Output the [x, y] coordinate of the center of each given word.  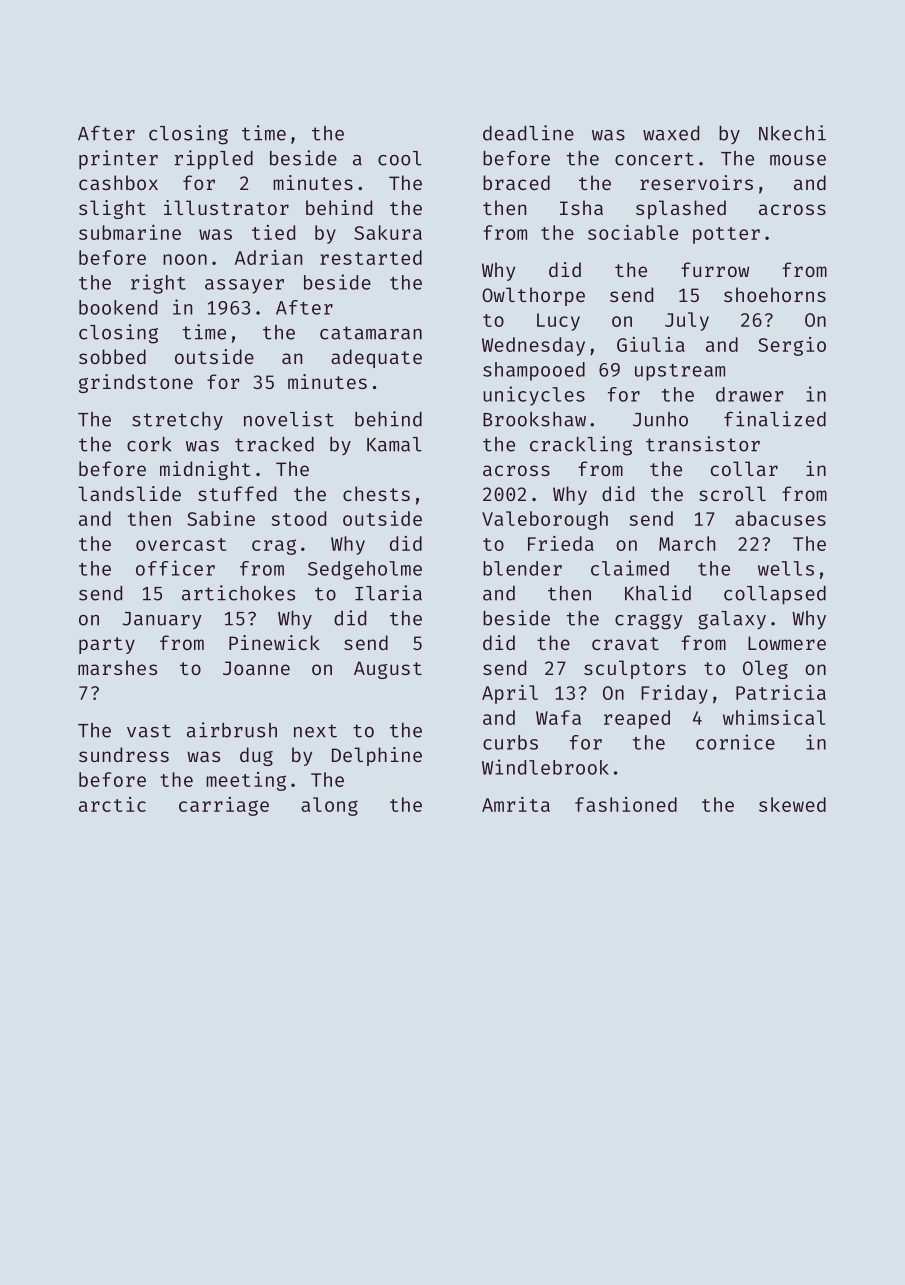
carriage [224, 806]
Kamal [394, 444]
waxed [671, 133]
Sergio [792, 346]
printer [118, 159]
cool [400, 158]
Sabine [221, 518]
